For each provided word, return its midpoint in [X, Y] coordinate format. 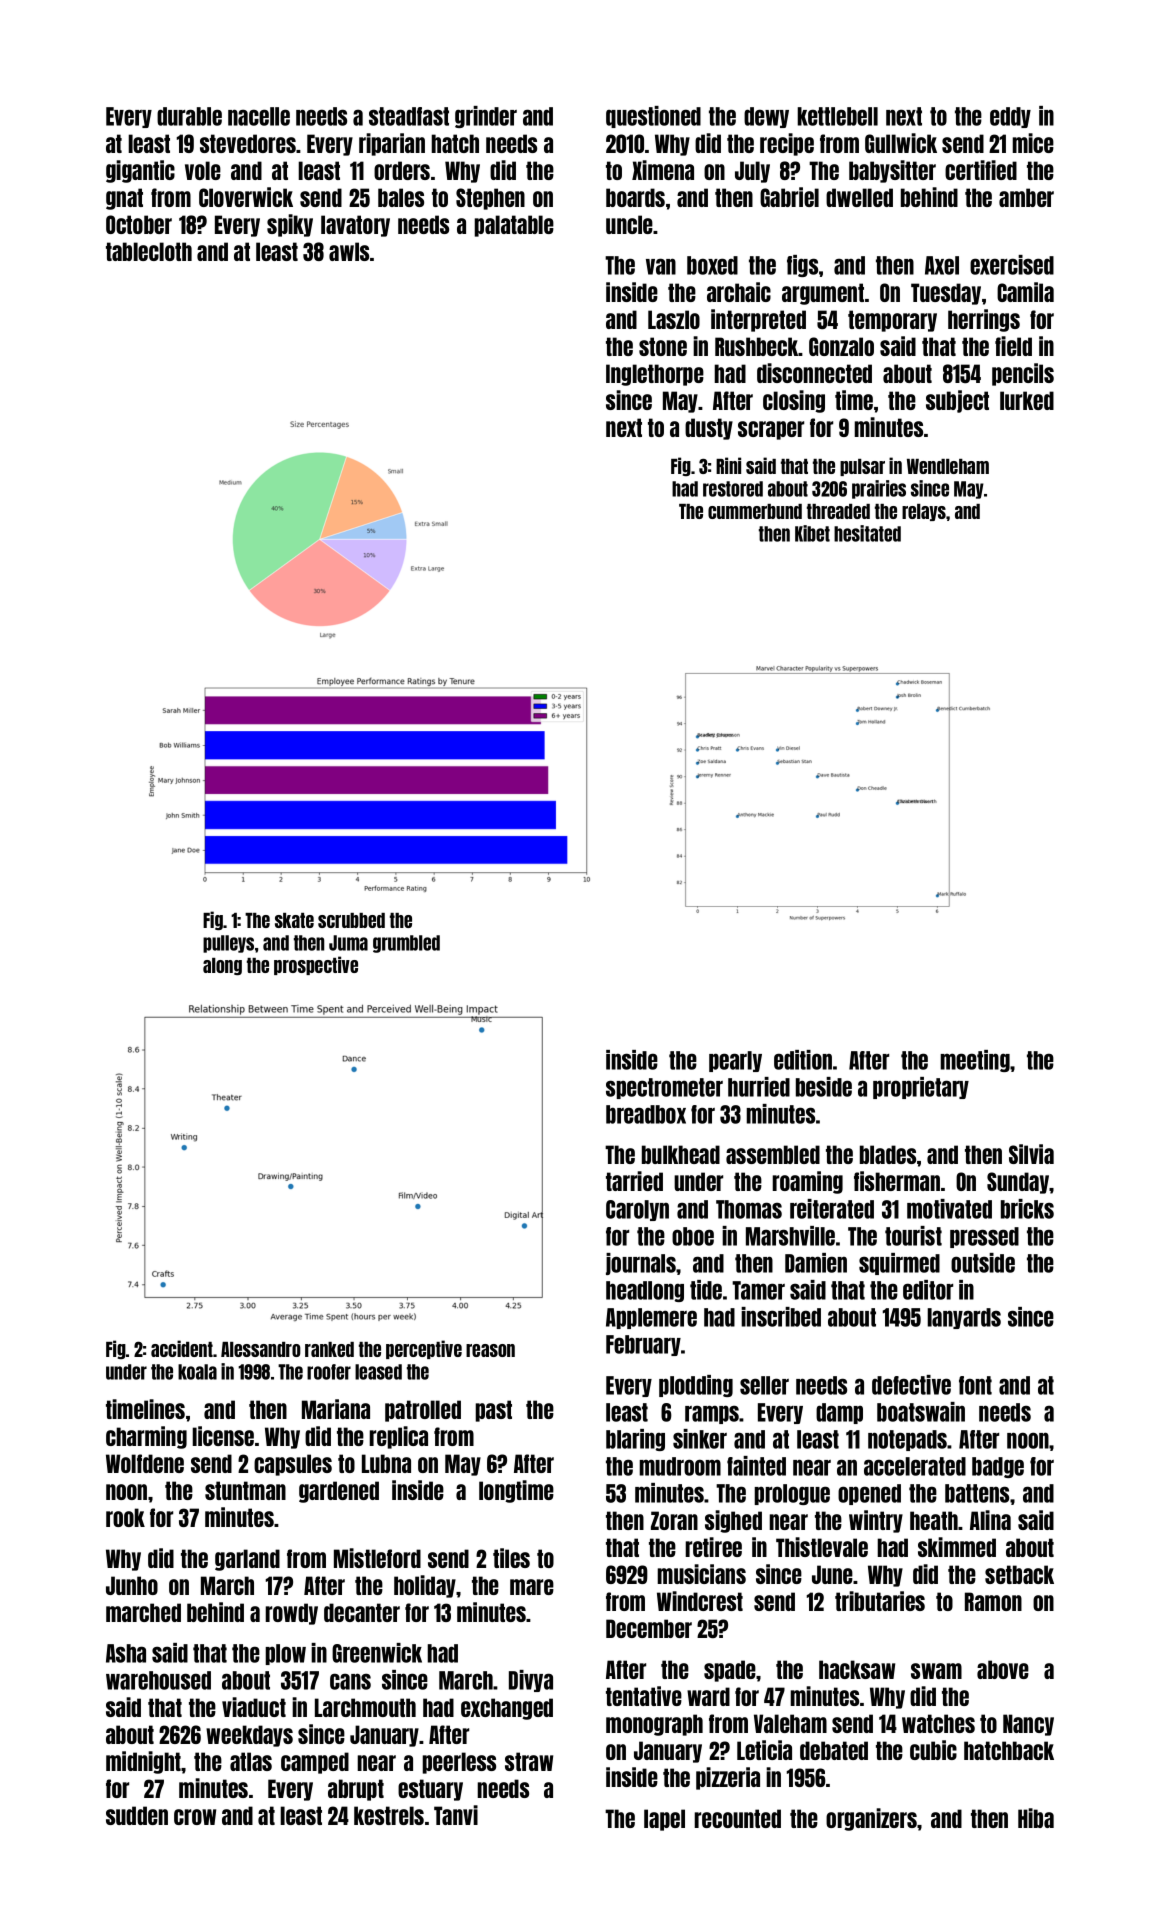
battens [977, 1493]
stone [663, 346]
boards [635, 197]
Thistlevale [822, 1547]
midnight [143, 1762]
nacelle [259, 116]
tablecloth [149, 251]
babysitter [892, 171]
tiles [511, 1558]
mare [532, 1587]
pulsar [862, 467]
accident [182, 1348]
